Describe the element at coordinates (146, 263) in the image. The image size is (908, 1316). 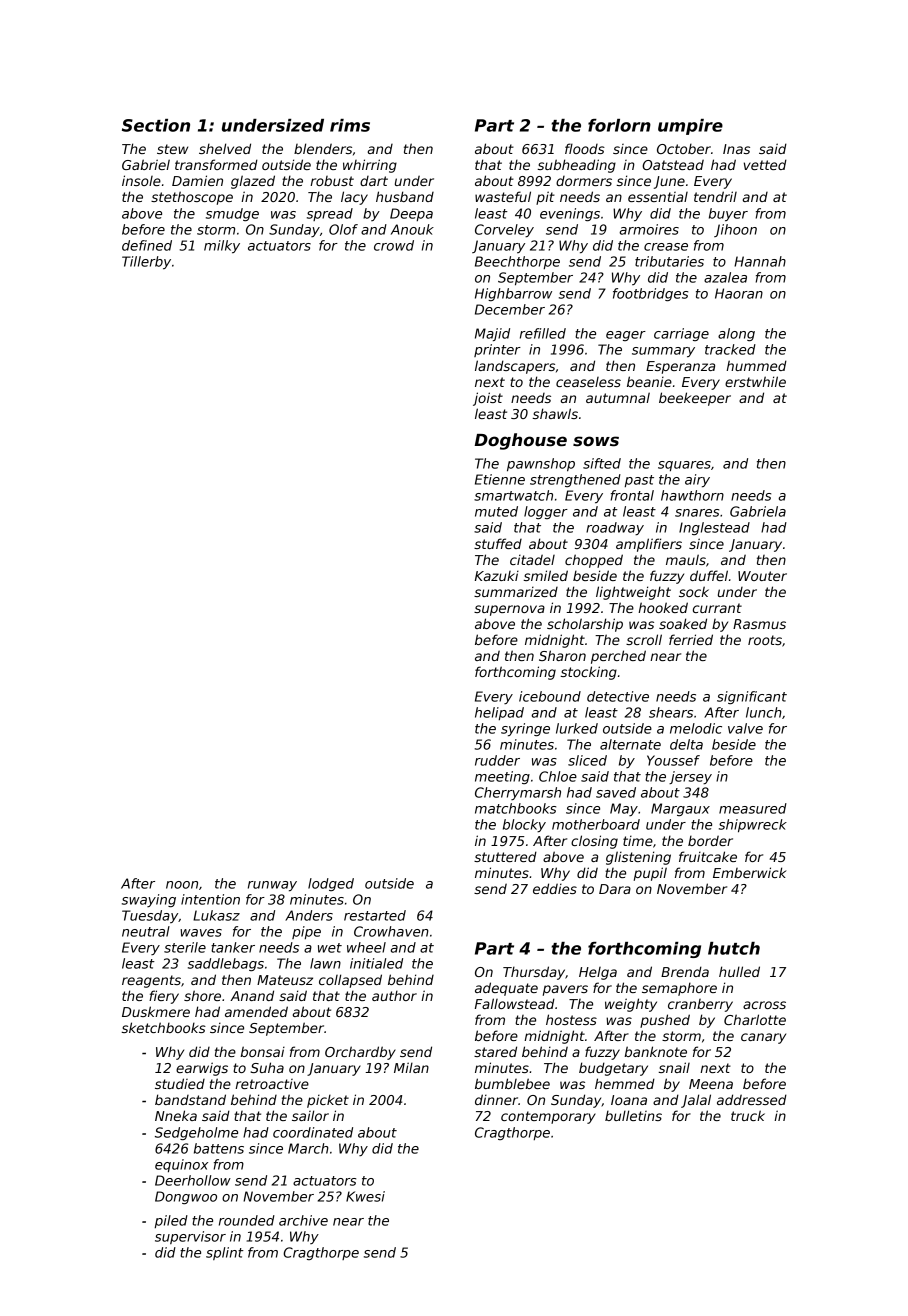
I see `Tillerby` at that location.
